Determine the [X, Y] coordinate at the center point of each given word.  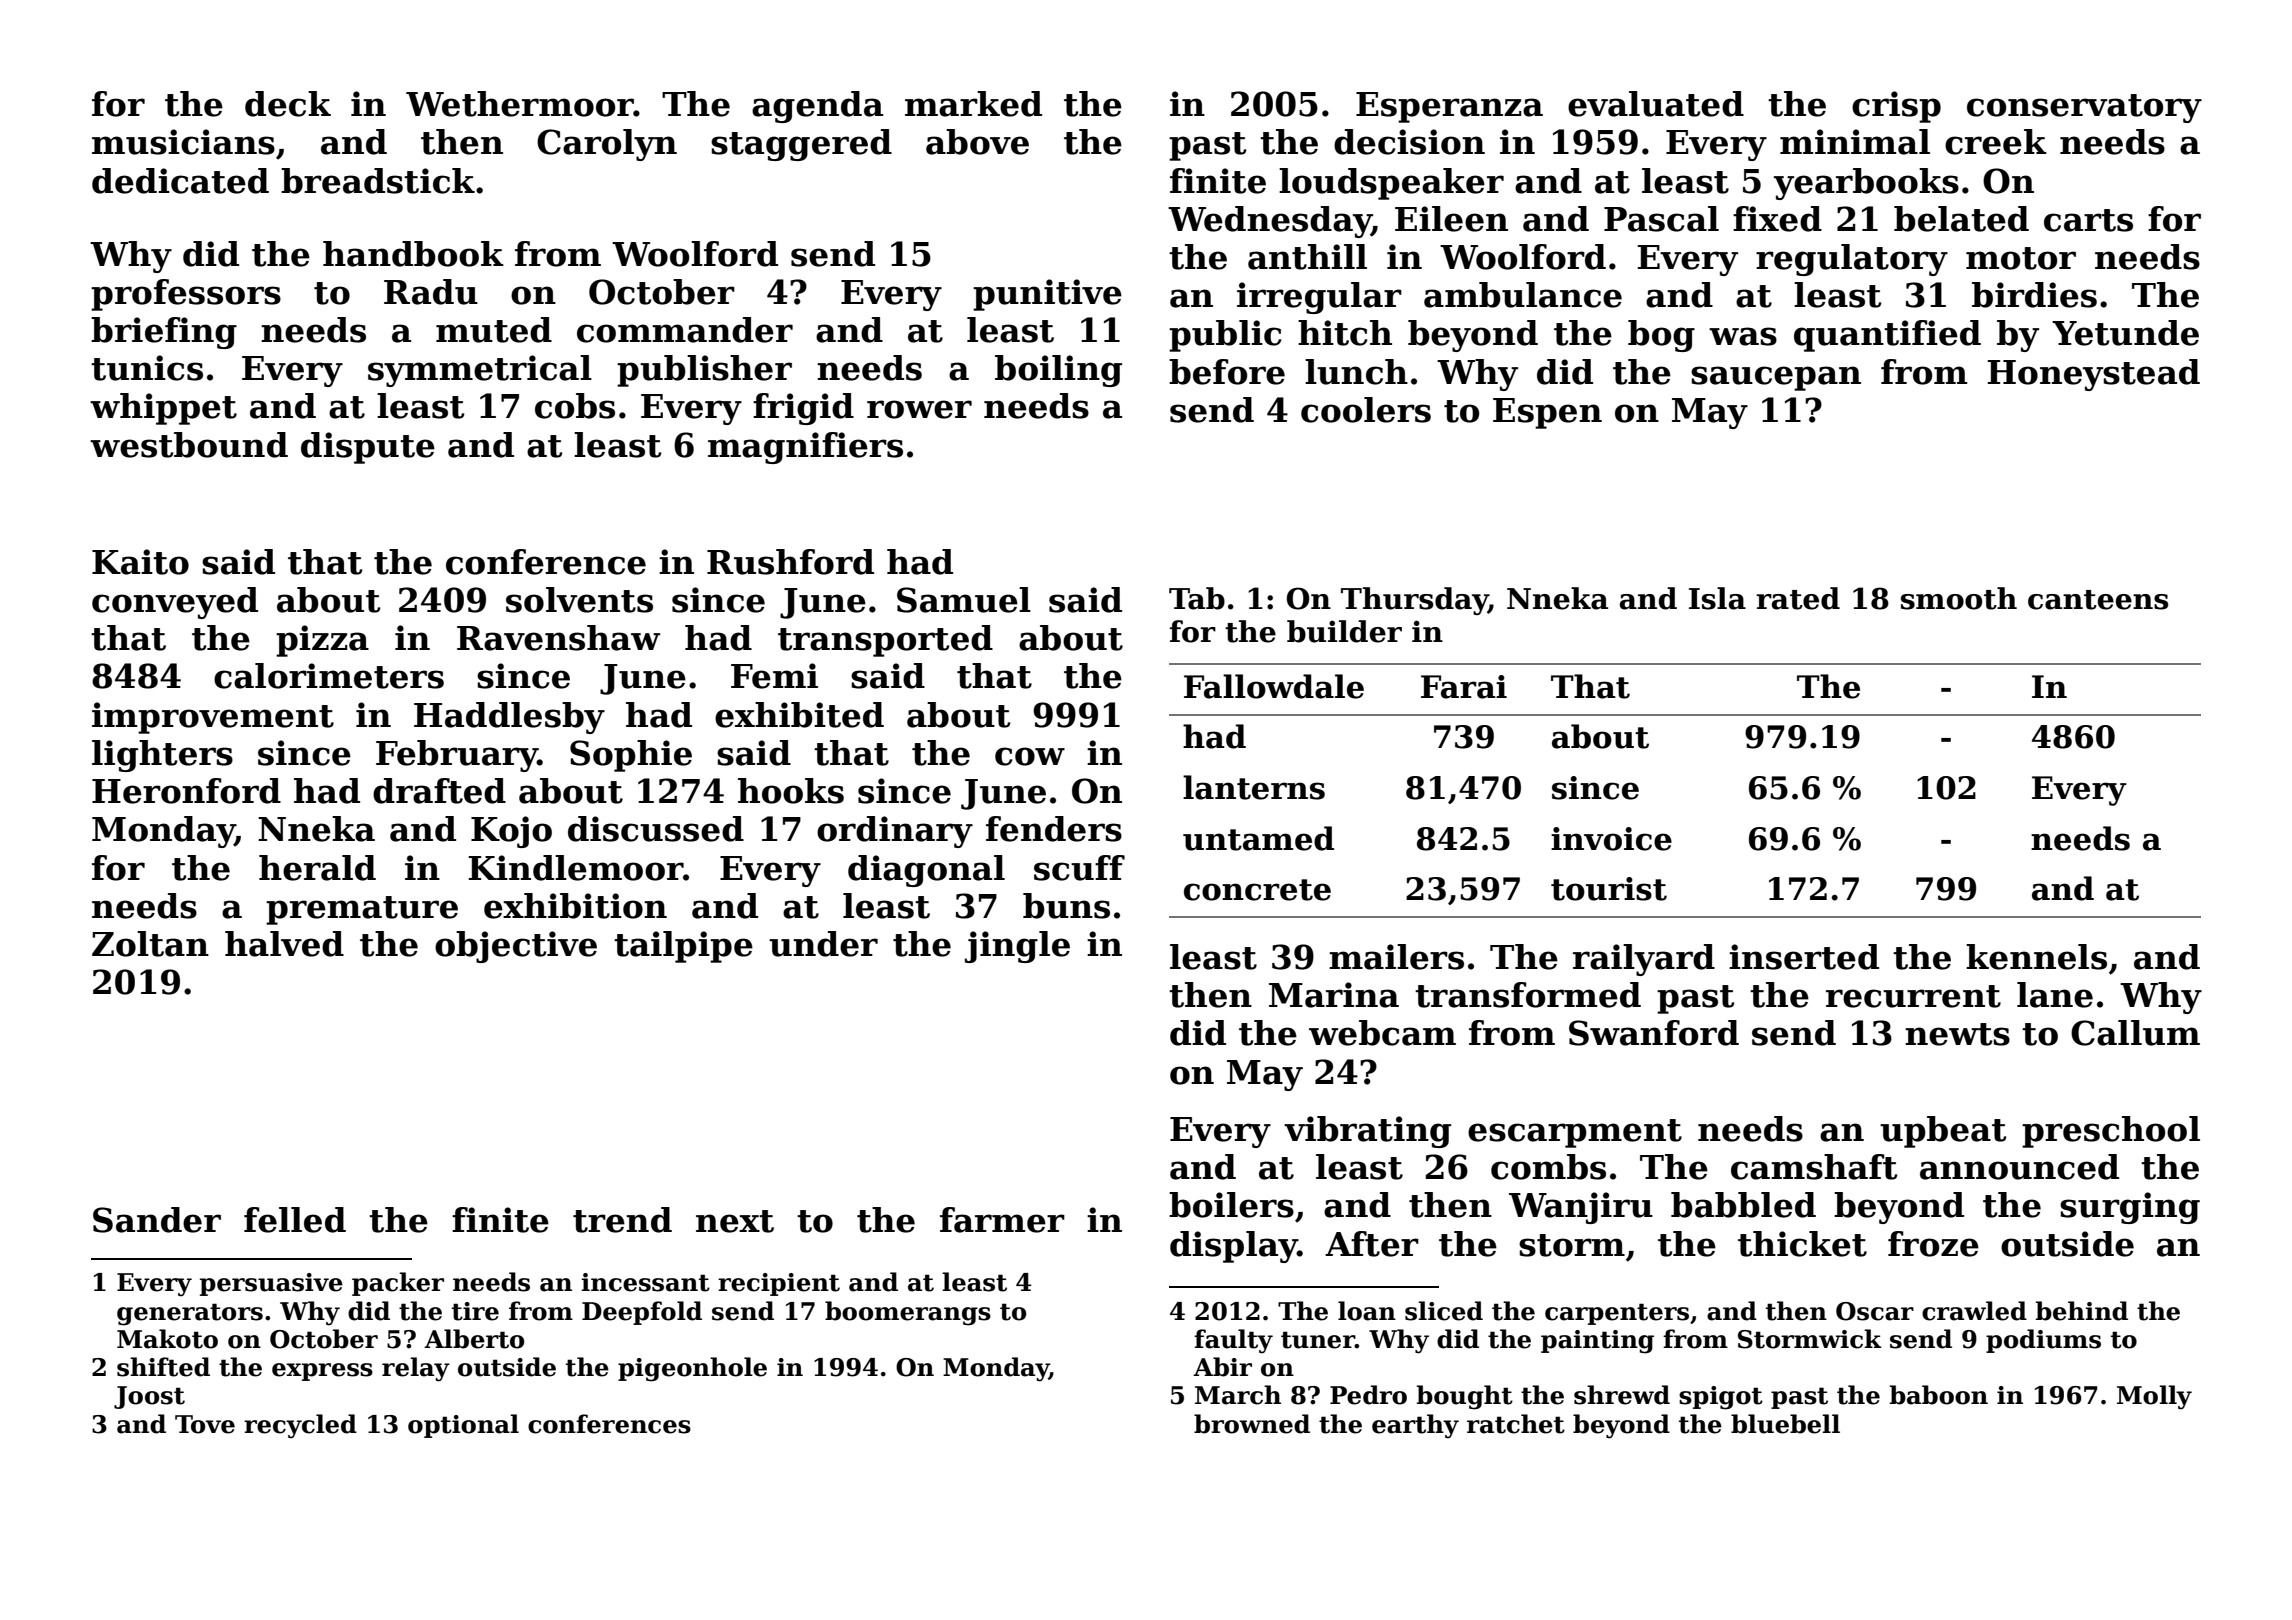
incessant [645, 1282]
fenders [1054, 829]
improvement [213, 718]
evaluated [1656, 104]
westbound [189, 445]
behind [2082, 1311]
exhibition [575, 906]
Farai [1464, 687]
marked [973, 104]
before [1227, 372]
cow [1030, 756]
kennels [2036, 957]
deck [288, 104]
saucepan [1776, 378]
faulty [1233, 1341]
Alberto [474, 1339]
